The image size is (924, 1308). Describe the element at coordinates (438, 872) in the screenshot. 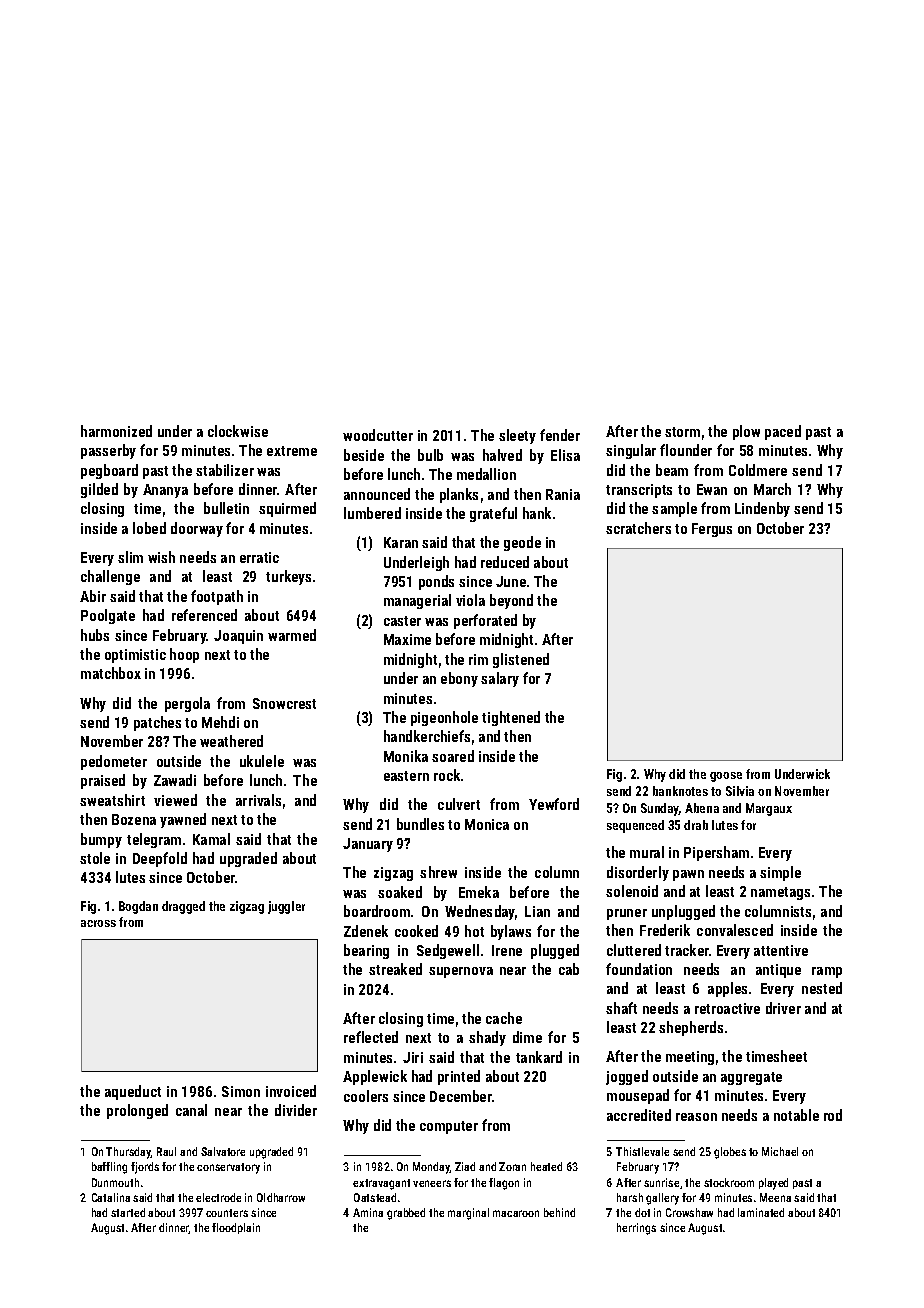

I see `shrew` at that location.
